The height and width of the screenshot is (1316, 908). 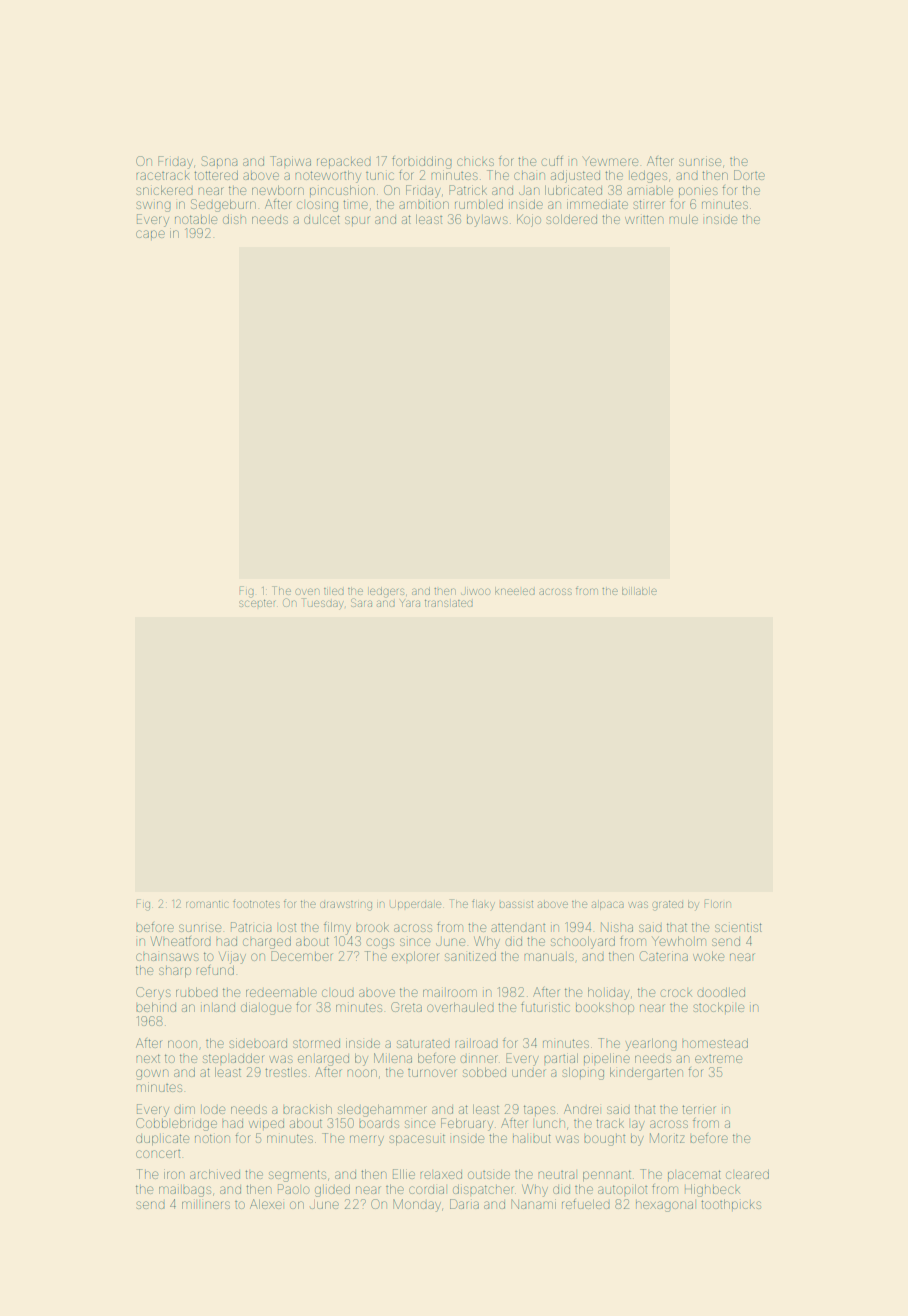 I want to click on ponies, so click(x=698, y=191).
